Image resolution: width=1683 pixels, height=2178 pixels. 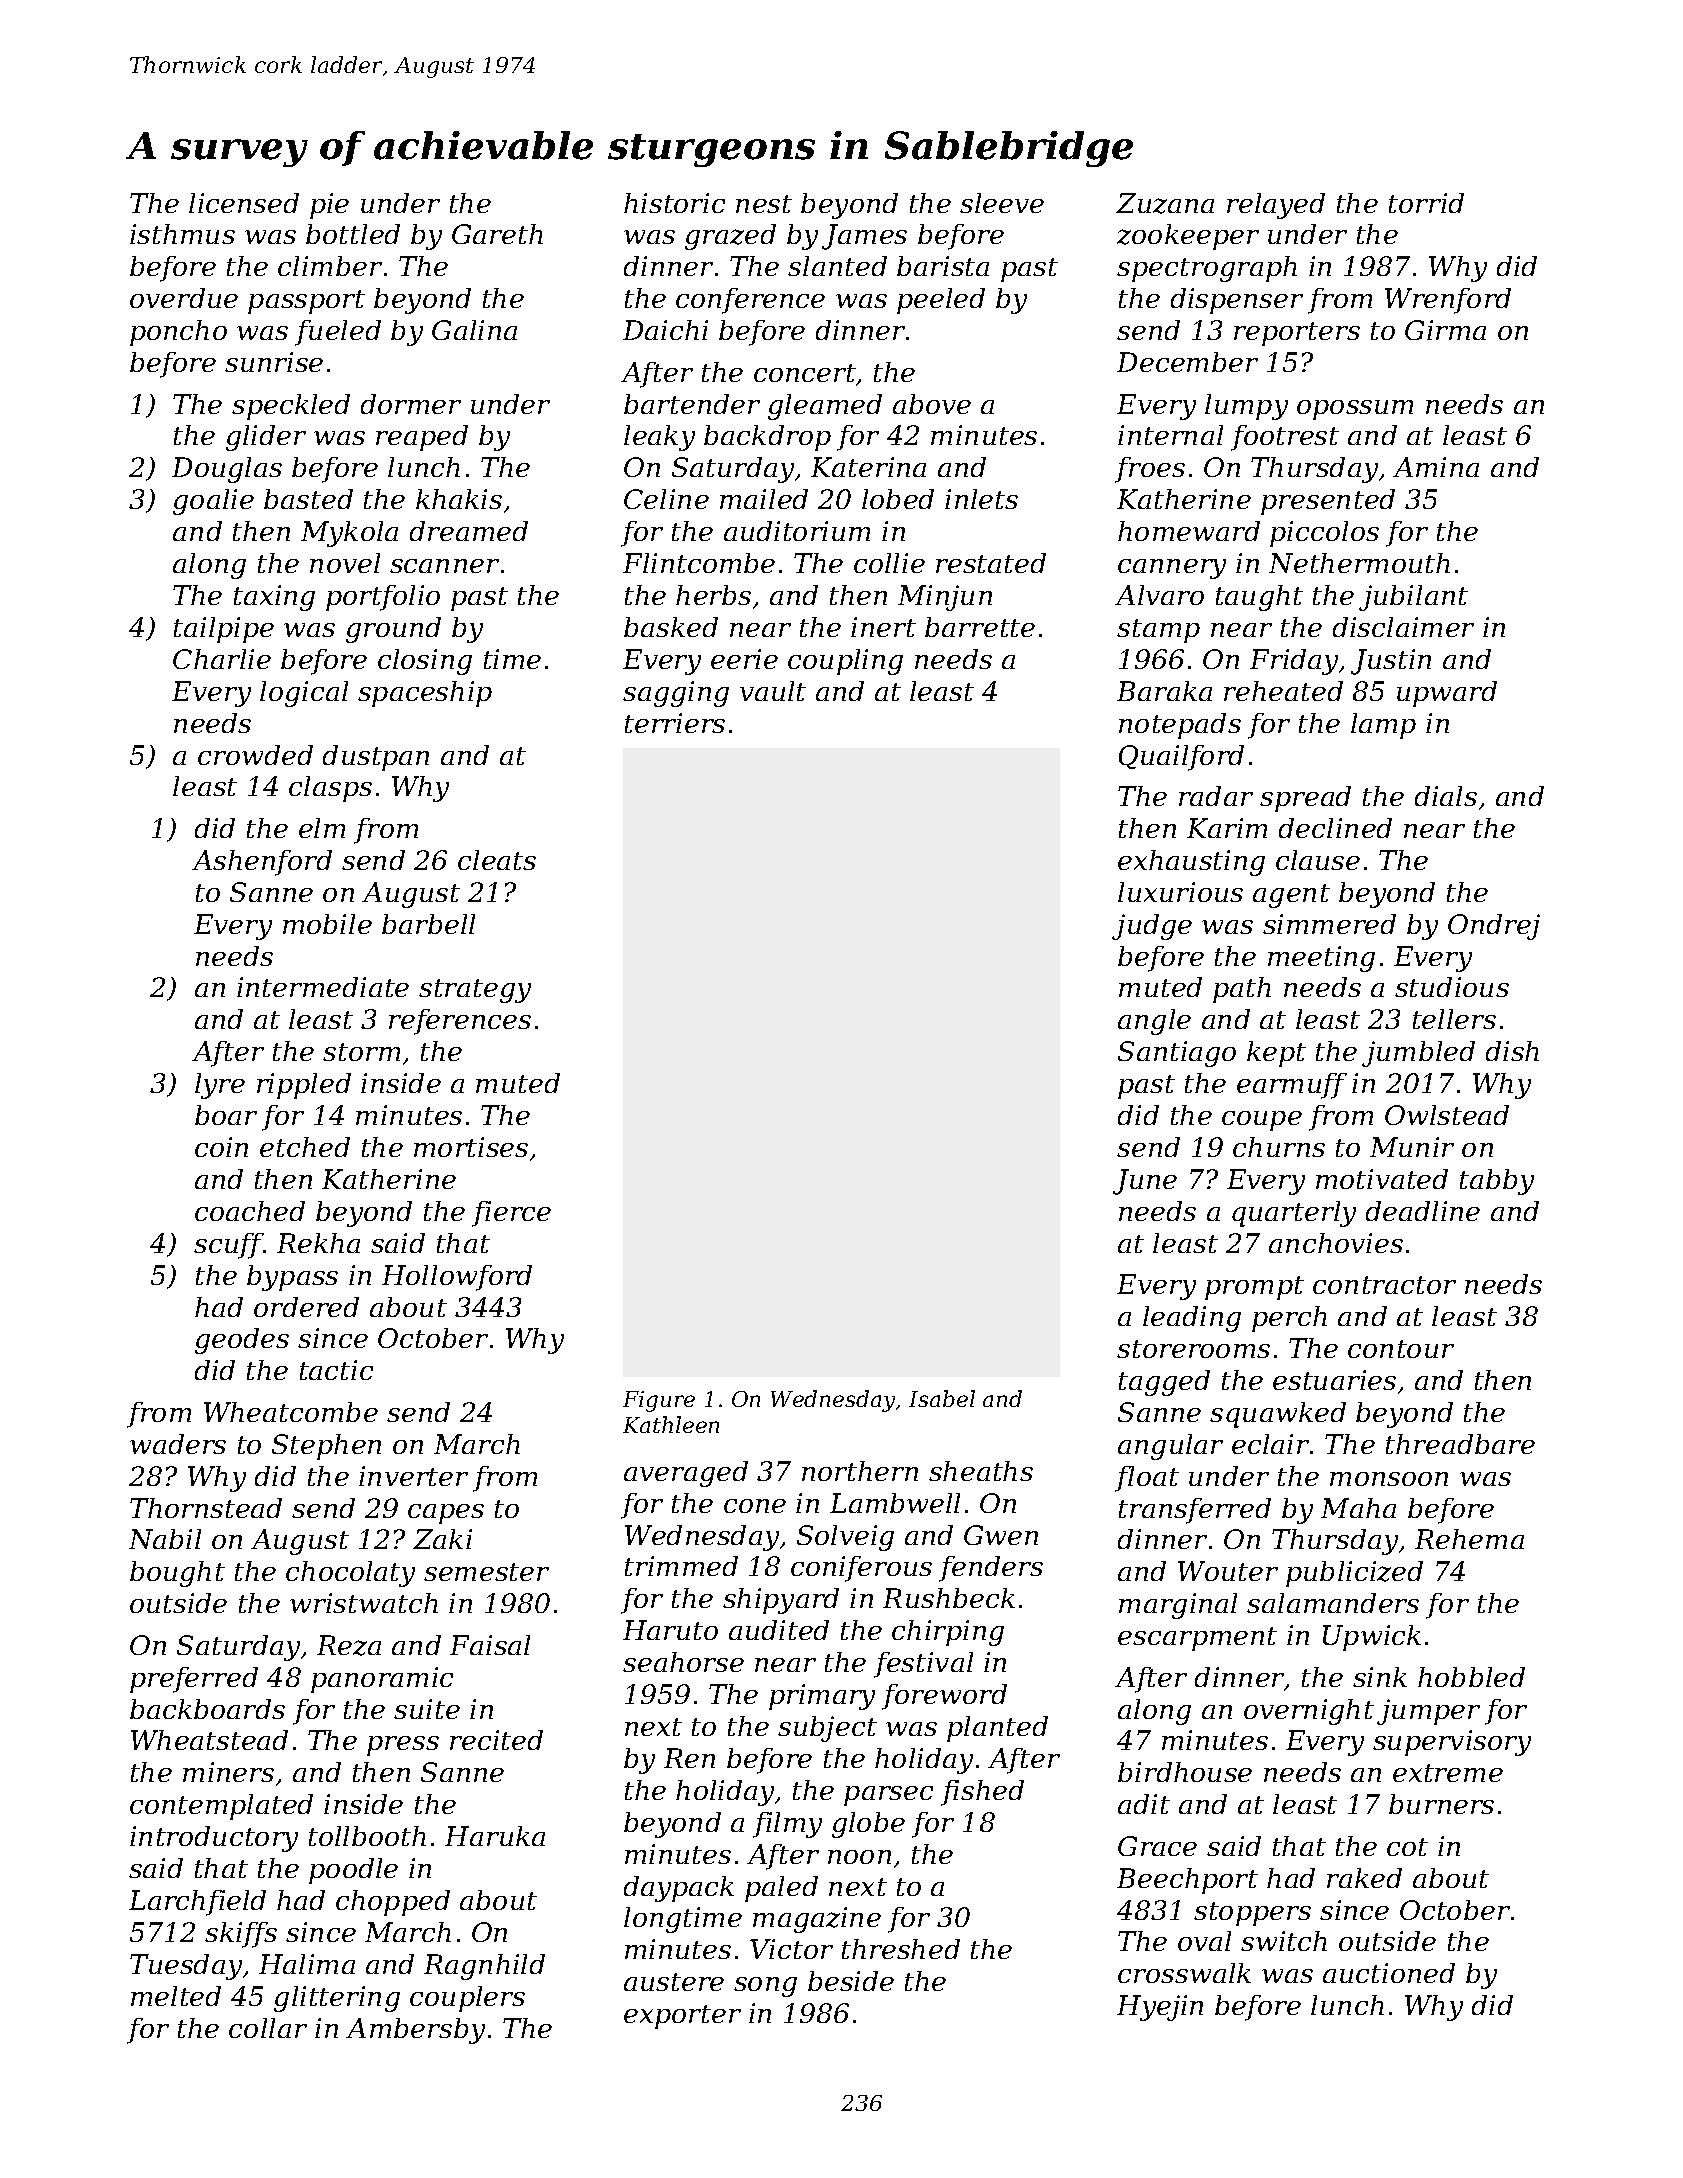 What do you see at coordinates (304, 1086) in the screenshot?
I see `rippled` at bounding box center [304, 1086].
